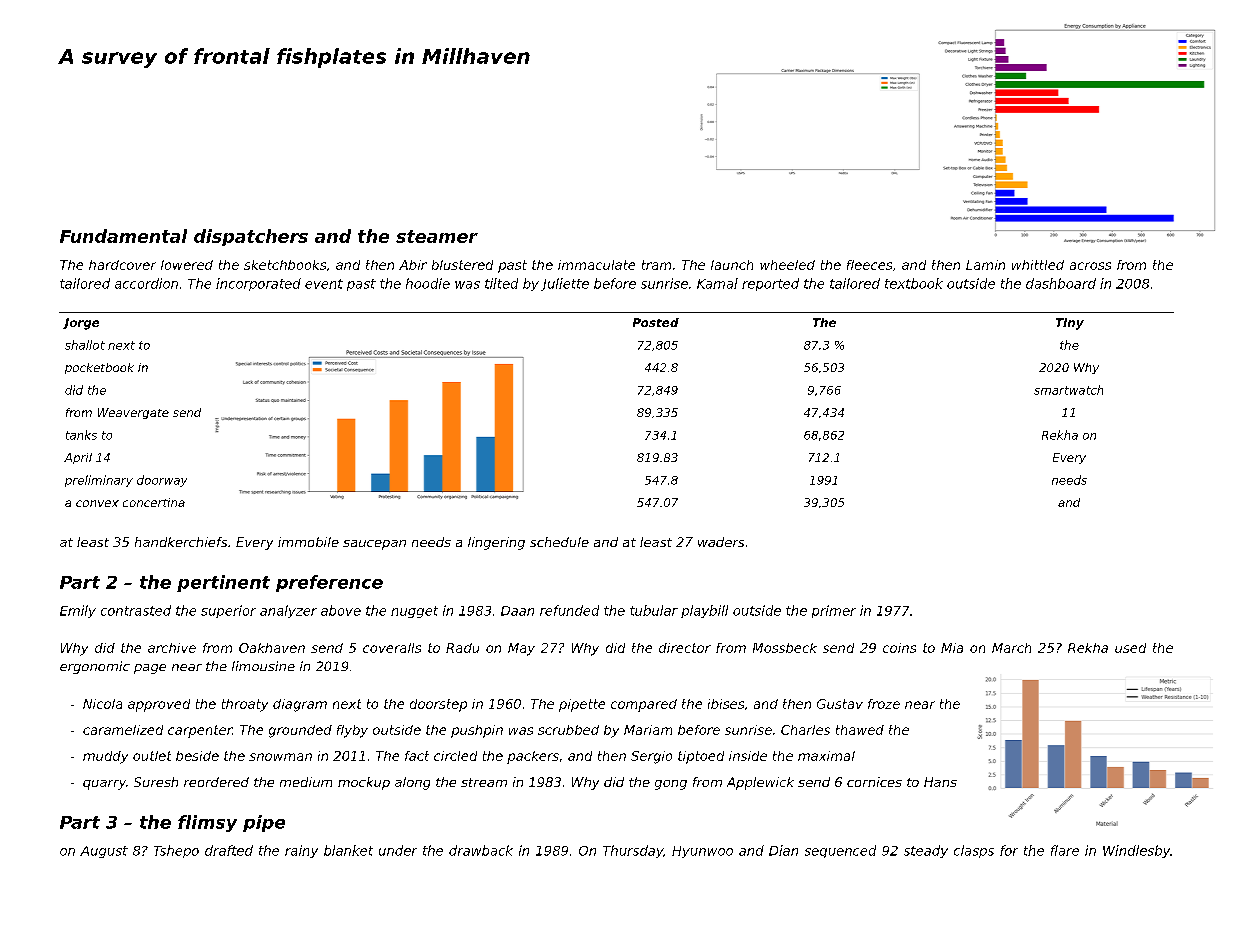 The height and width of the document is (952, 1233). What do you see at coordinates (1130, 648) in the document?
I see `used` at bounding box center [1130, 648].
